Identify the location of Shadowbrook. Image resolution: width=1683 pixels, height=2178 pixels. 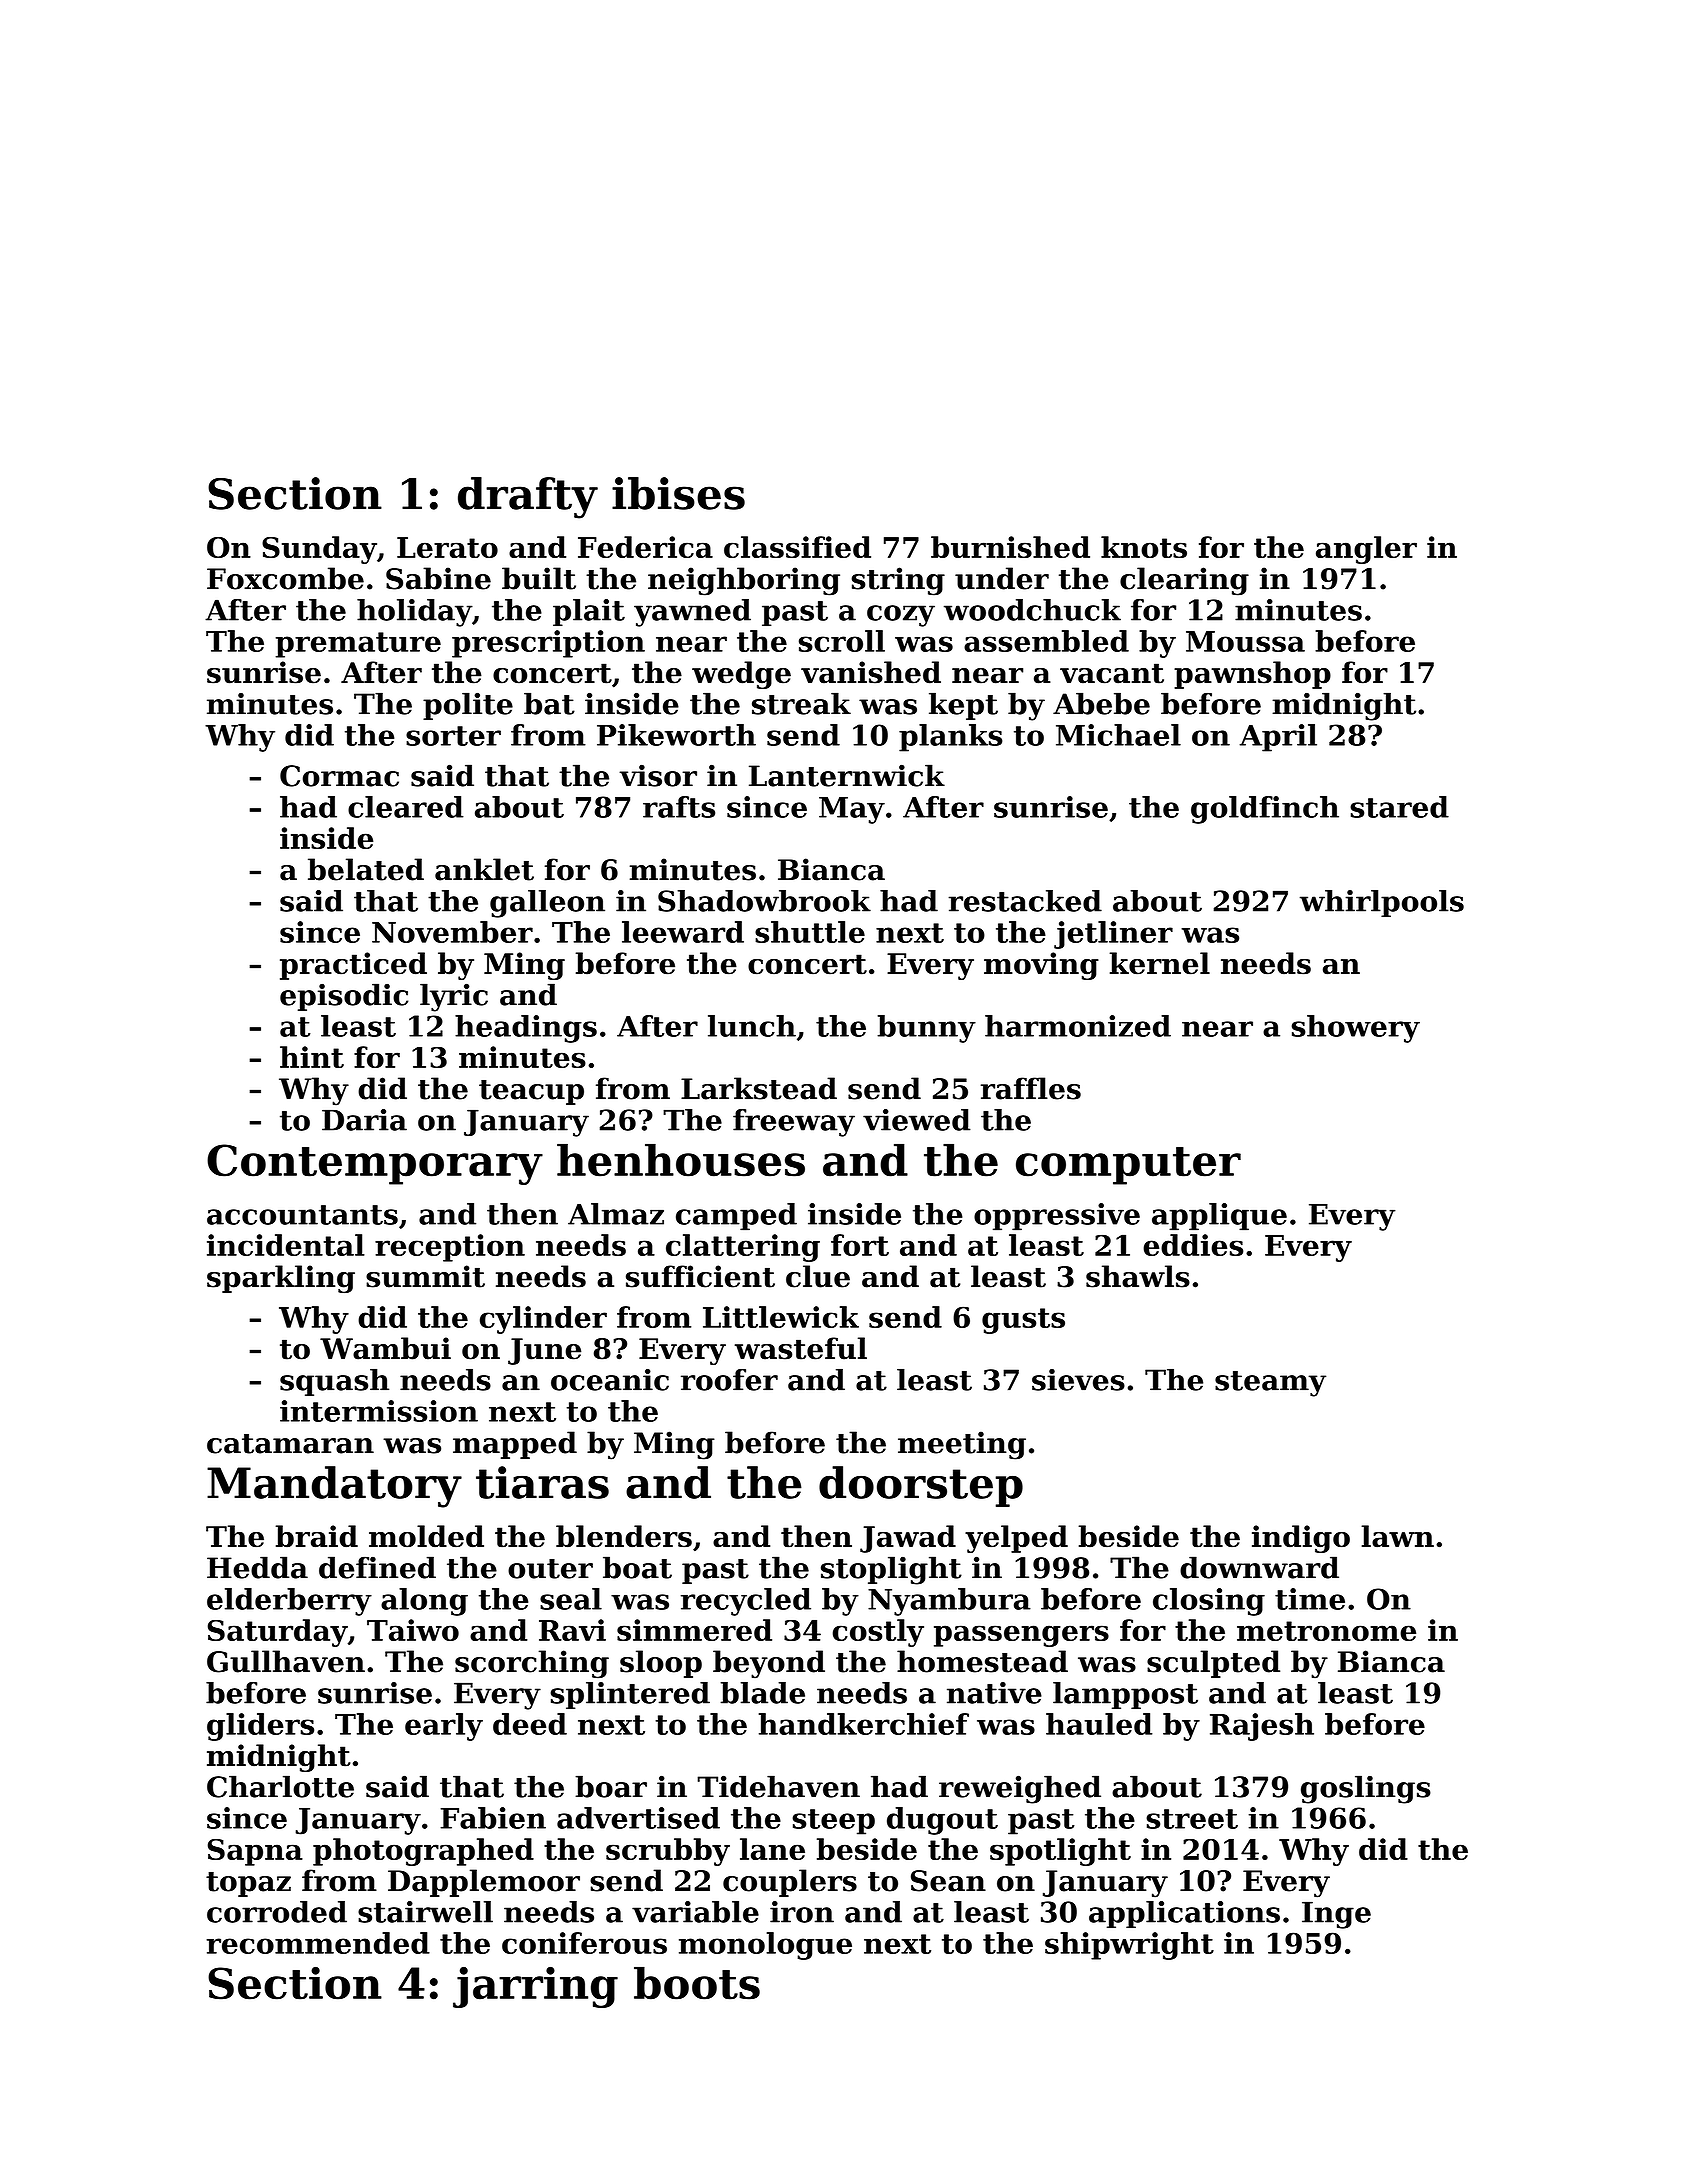
(764, 901).
